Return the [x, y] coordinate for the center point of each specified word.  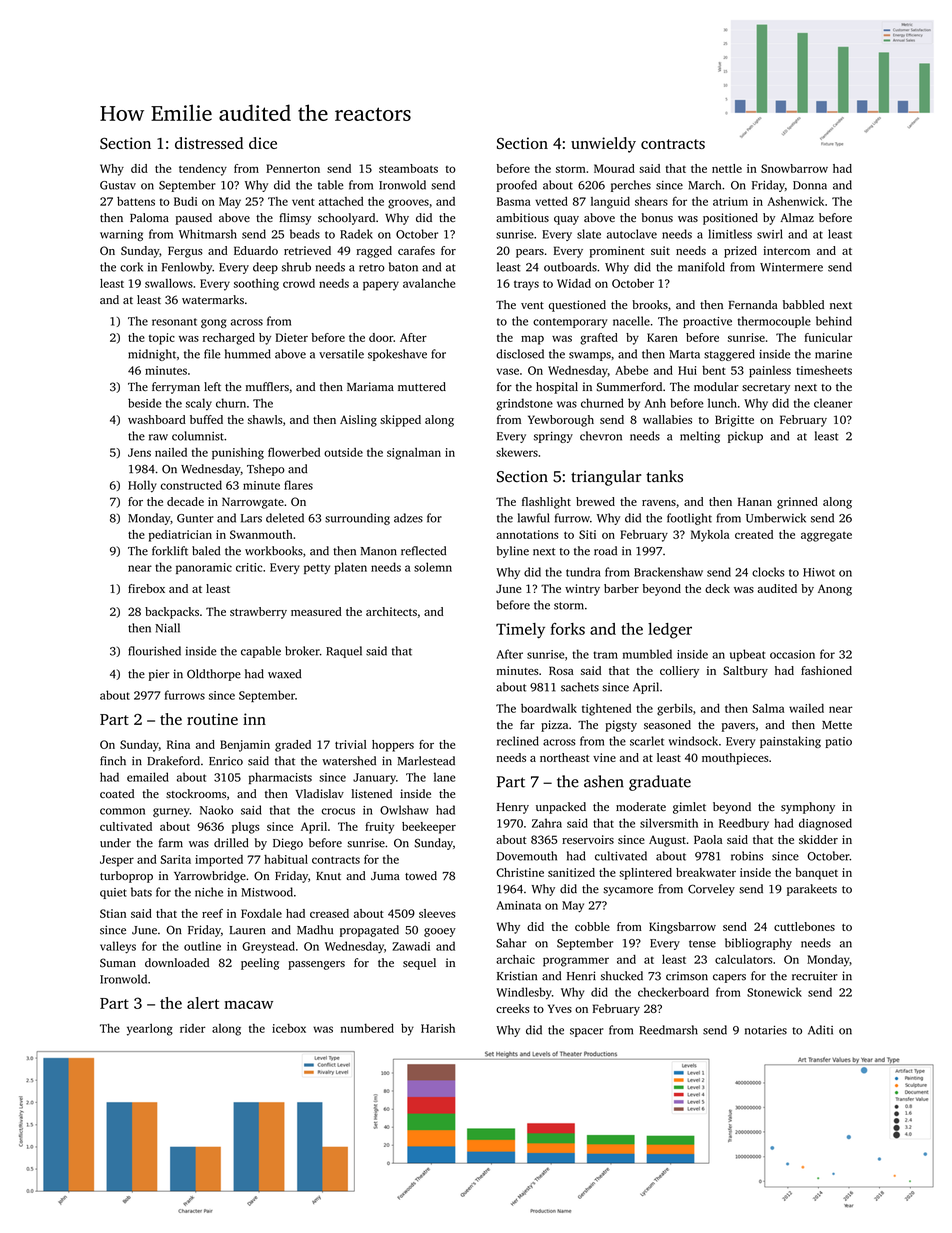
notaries [766, 1030]
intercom [787, 250]
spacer [587, 1032]
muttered [422, 386]
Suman [118, 963]
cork [131, 267]
